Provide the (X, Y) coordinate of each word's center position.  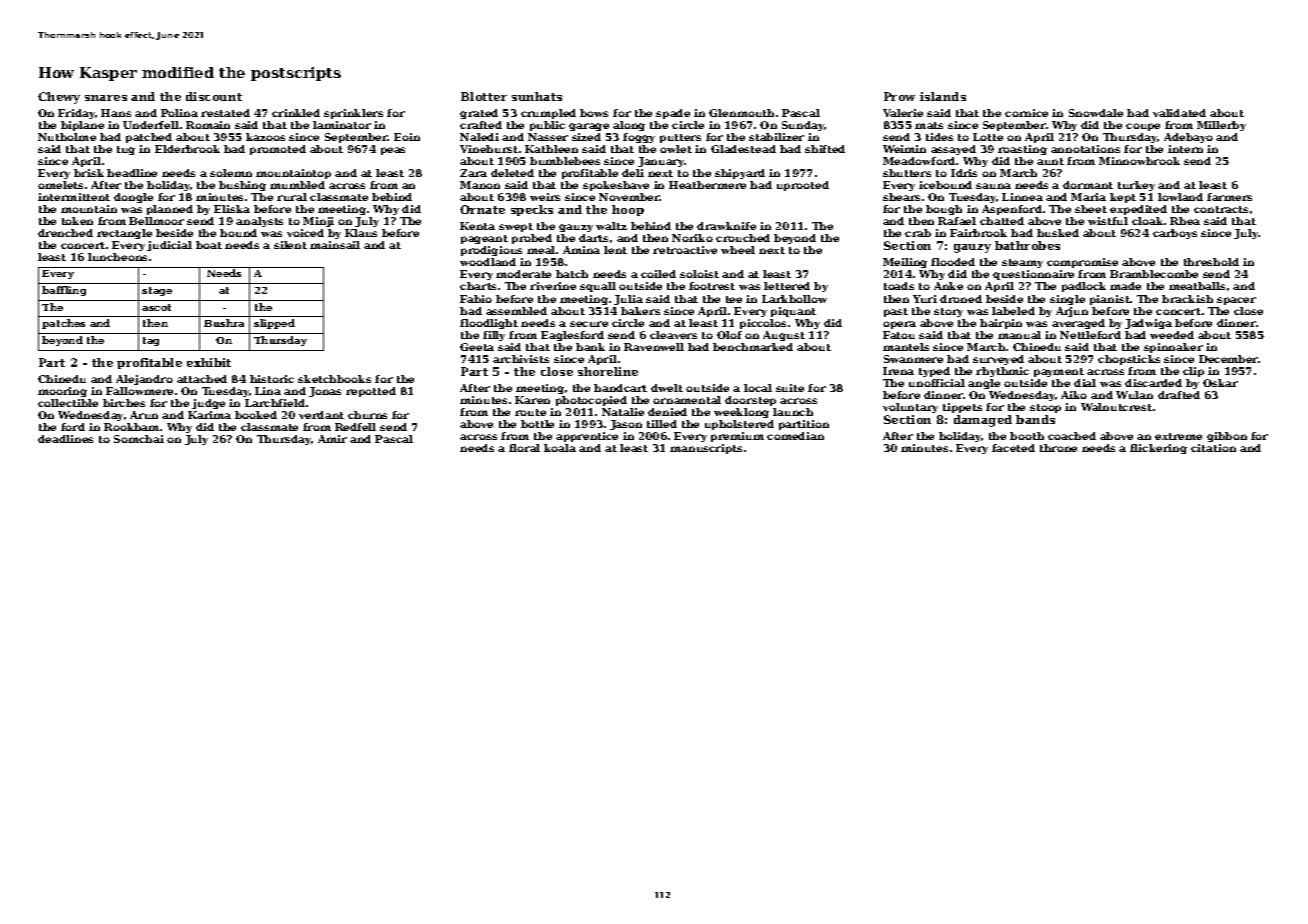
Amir (332, 439)
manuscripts (706, 449)
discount (214, 96)
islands (943, 96)
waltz (611, 226)
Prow (899, 96)
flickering (1158, 449)
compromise (1082, 263)
